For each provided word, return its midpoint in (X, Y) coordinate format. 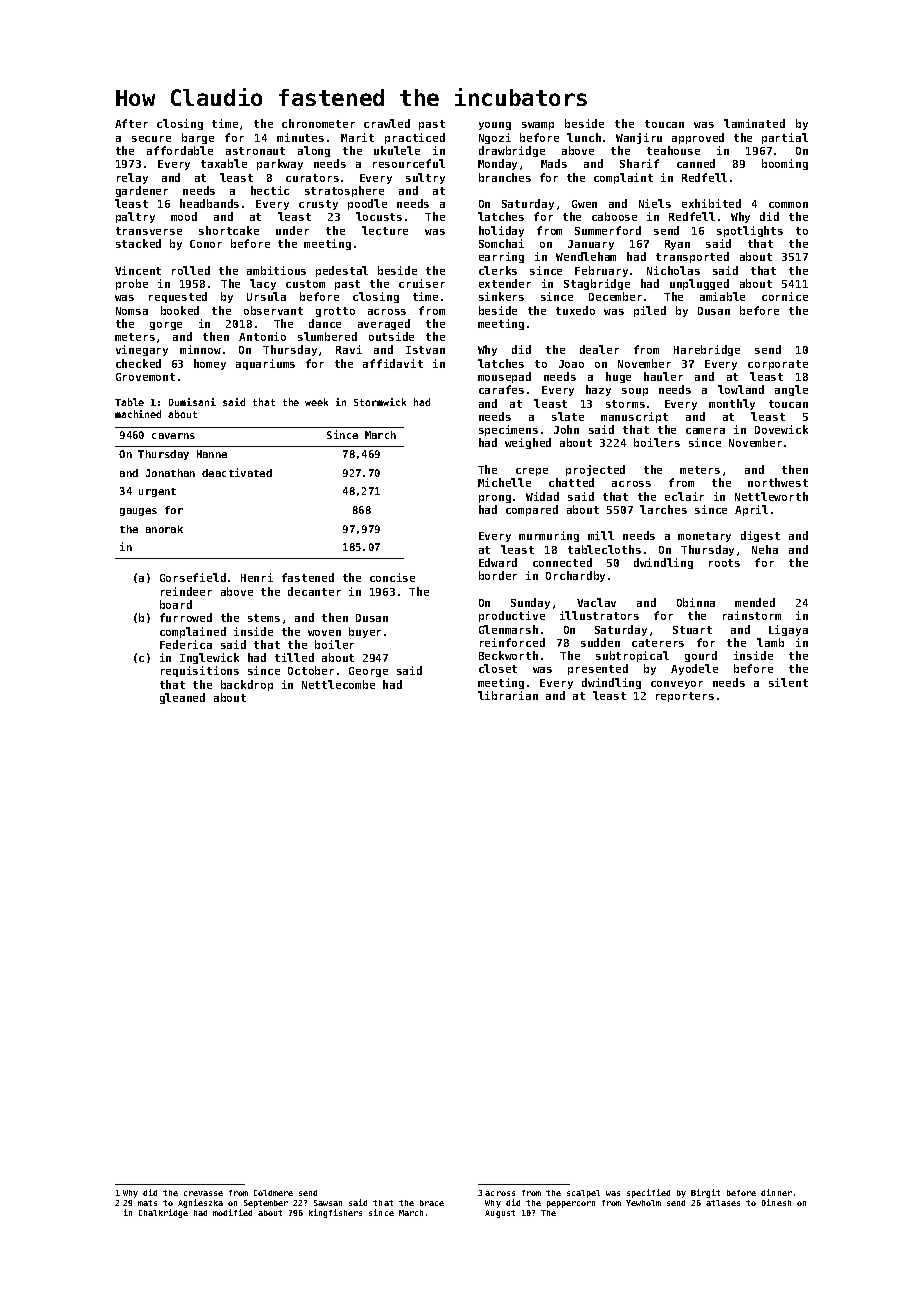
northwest (778, 482)
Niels (655, 203)
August (500, 1214)
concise (392, 577)
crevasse (203, 1193)
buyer (365, 632)
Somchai (501, 243)
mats (147, 1203)
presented (598, 669)
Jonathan (170, 473)
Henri (257, 577)
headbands (209, 203)
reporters (685, 697)
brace (432, 1203)
